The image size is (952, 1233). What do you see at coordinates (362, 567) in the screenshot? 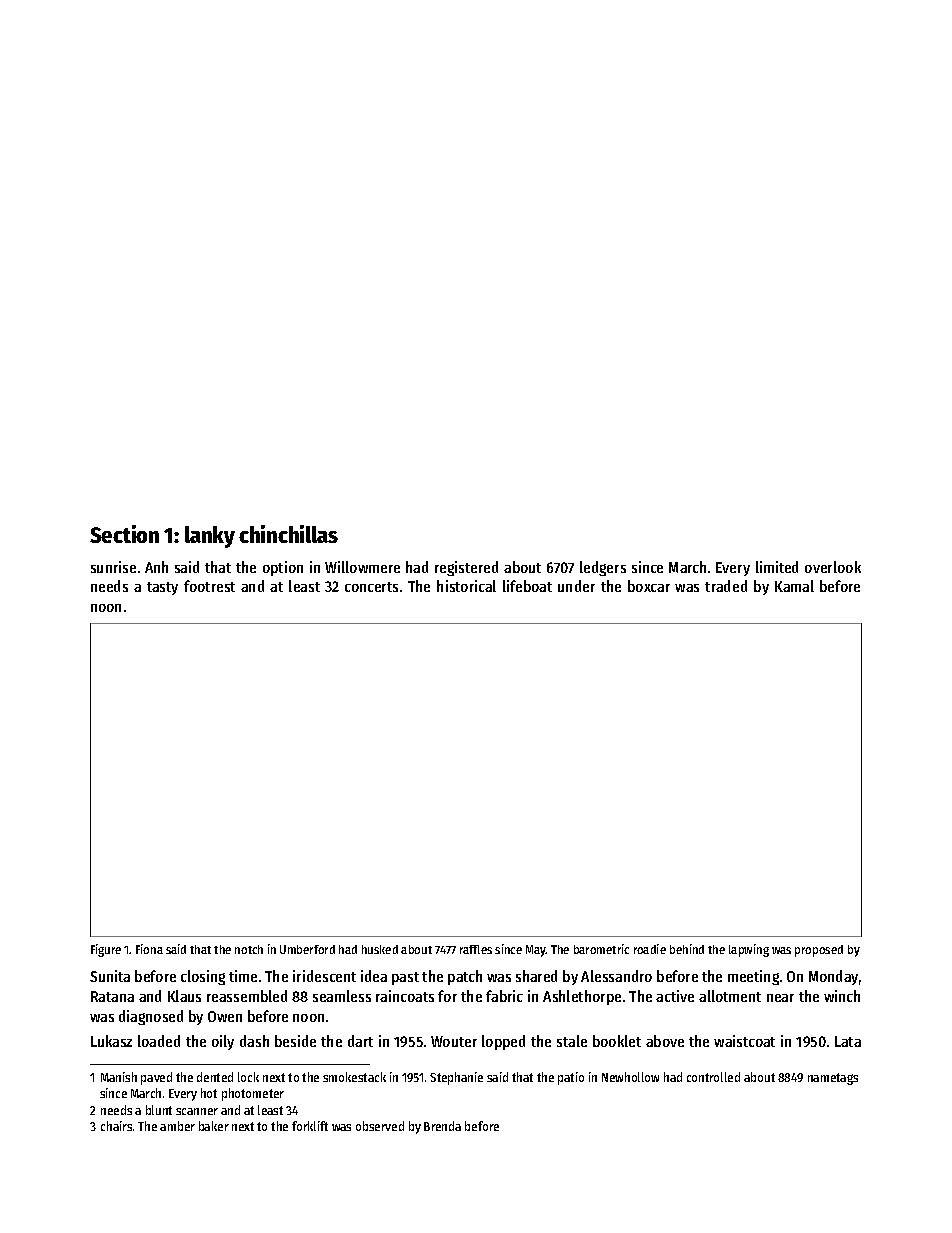
I see `Willowmere` at bounding box center [362, 567].
